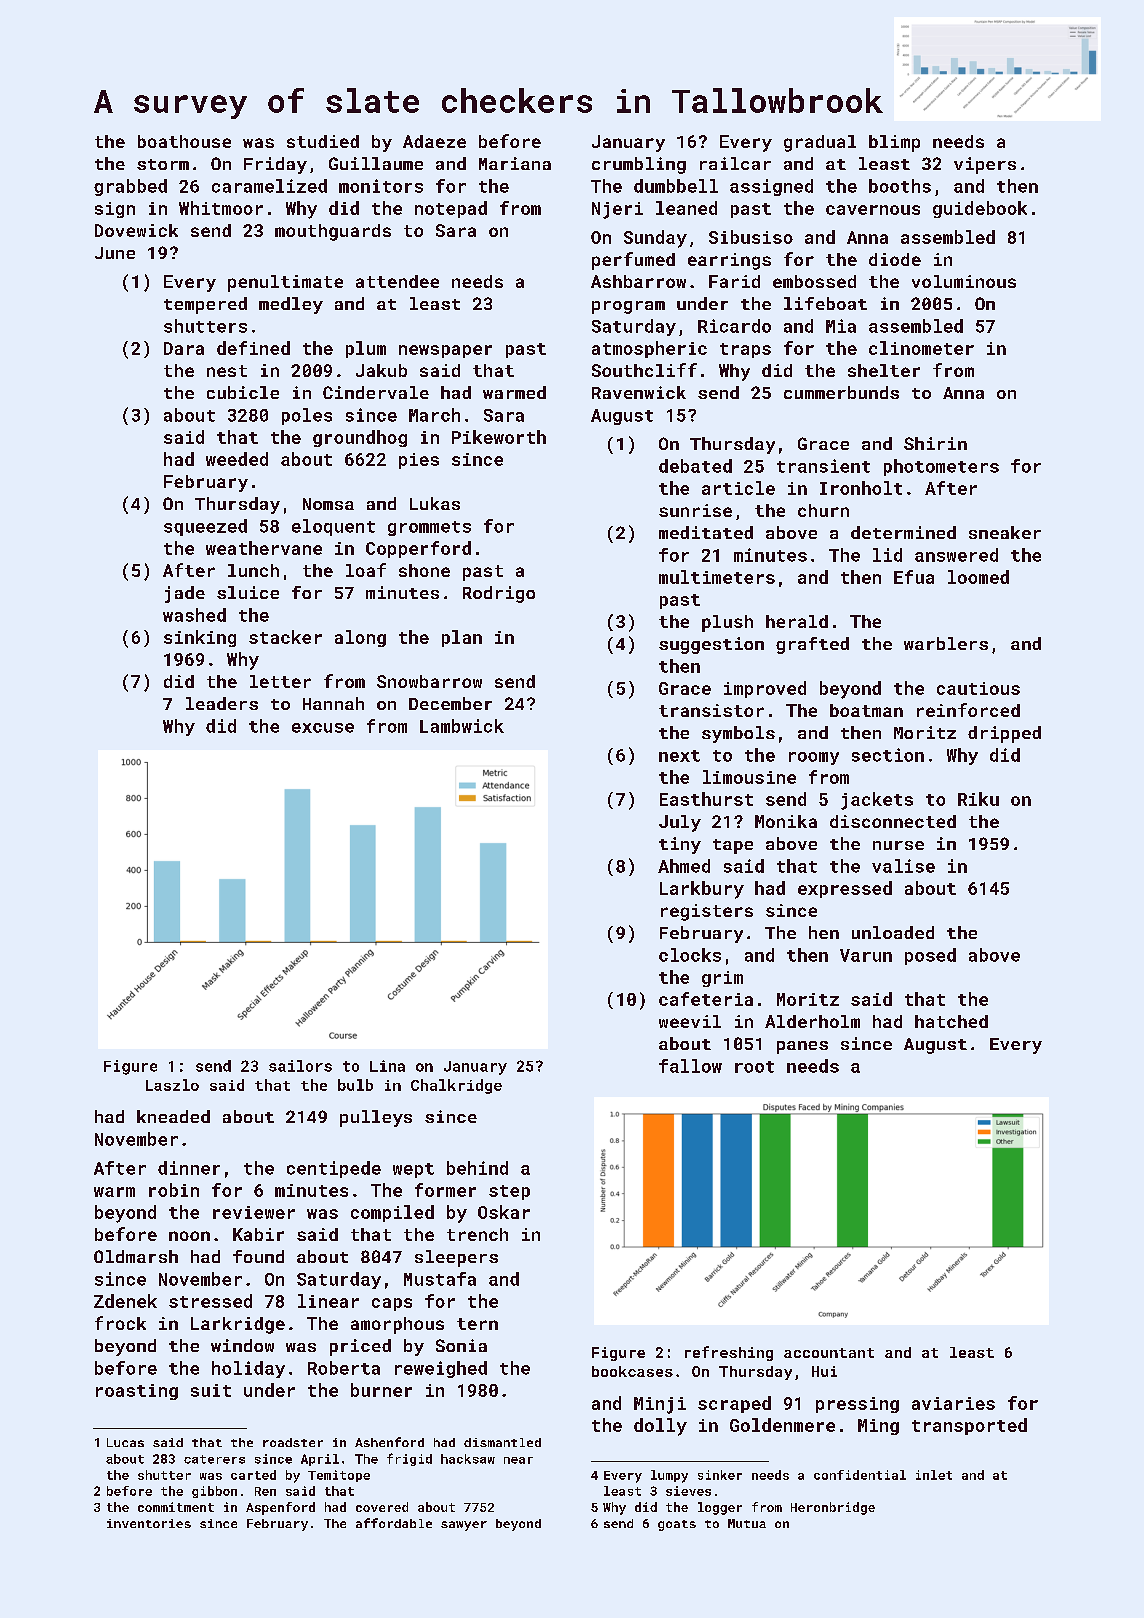  Describe the element at coordinates (445, 351) in the image. I see `newspaper` at that location.
